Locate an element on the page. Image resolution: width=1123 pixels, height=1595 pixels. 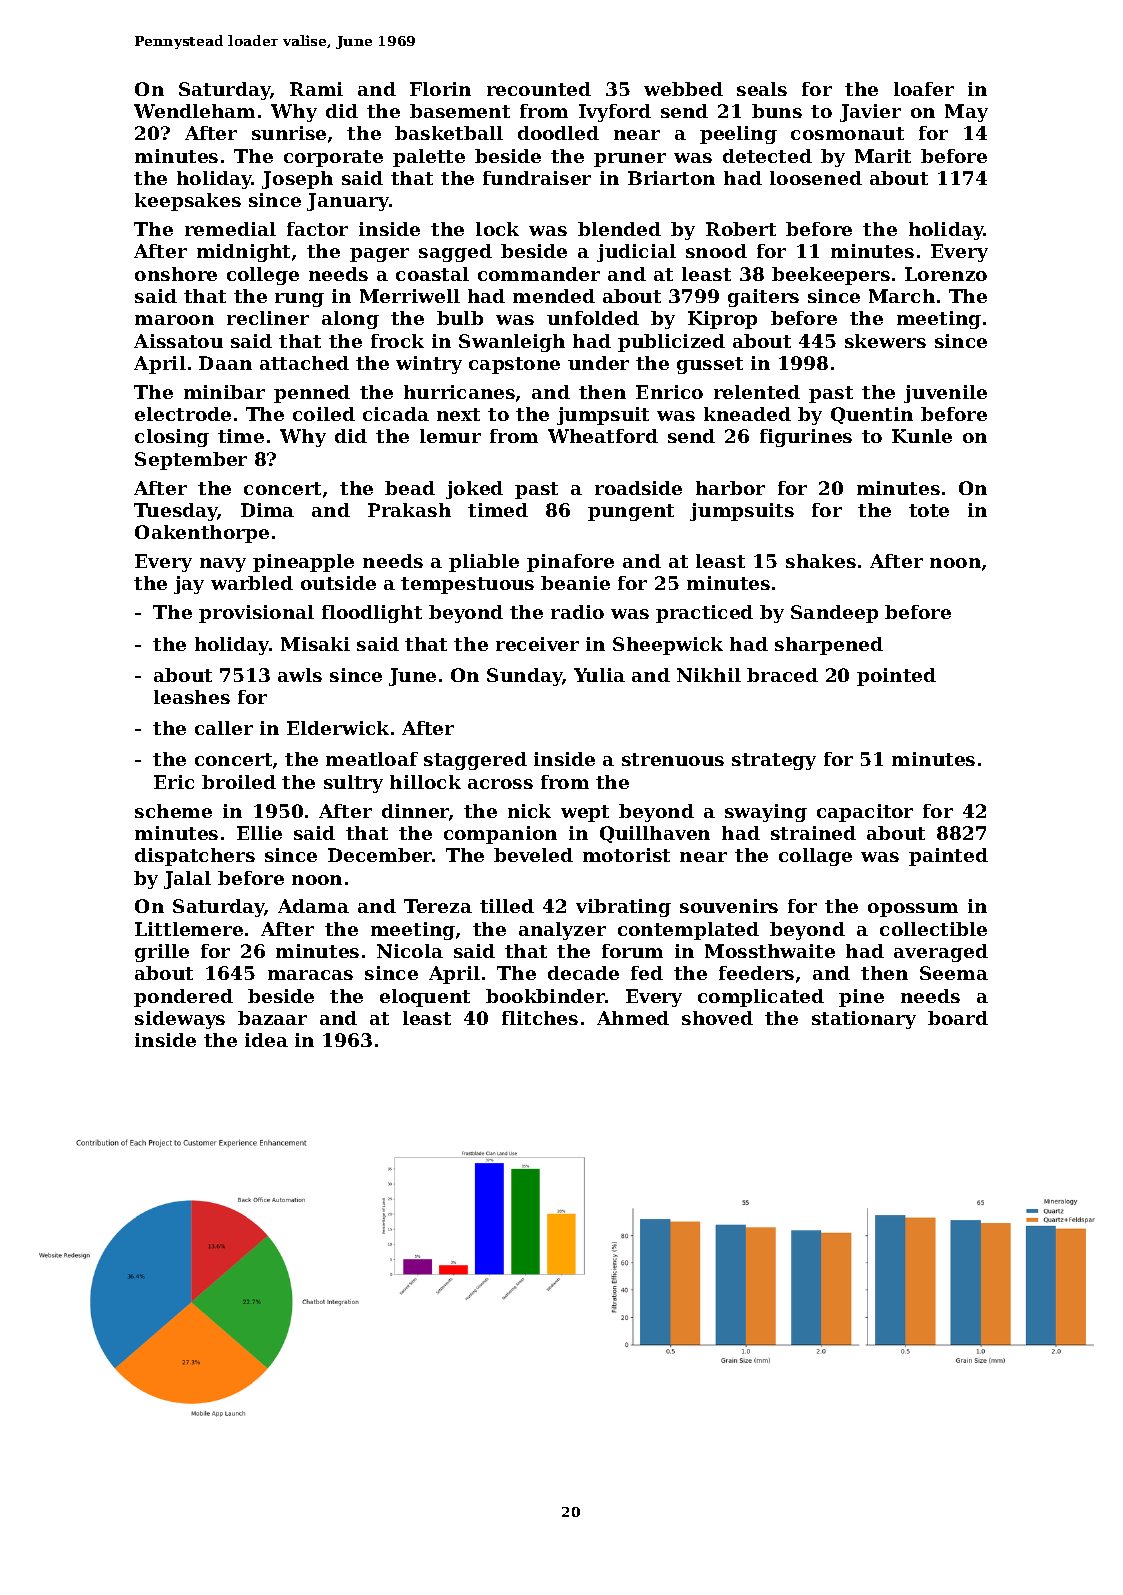
electrode is located at coordinates (183, 414).
